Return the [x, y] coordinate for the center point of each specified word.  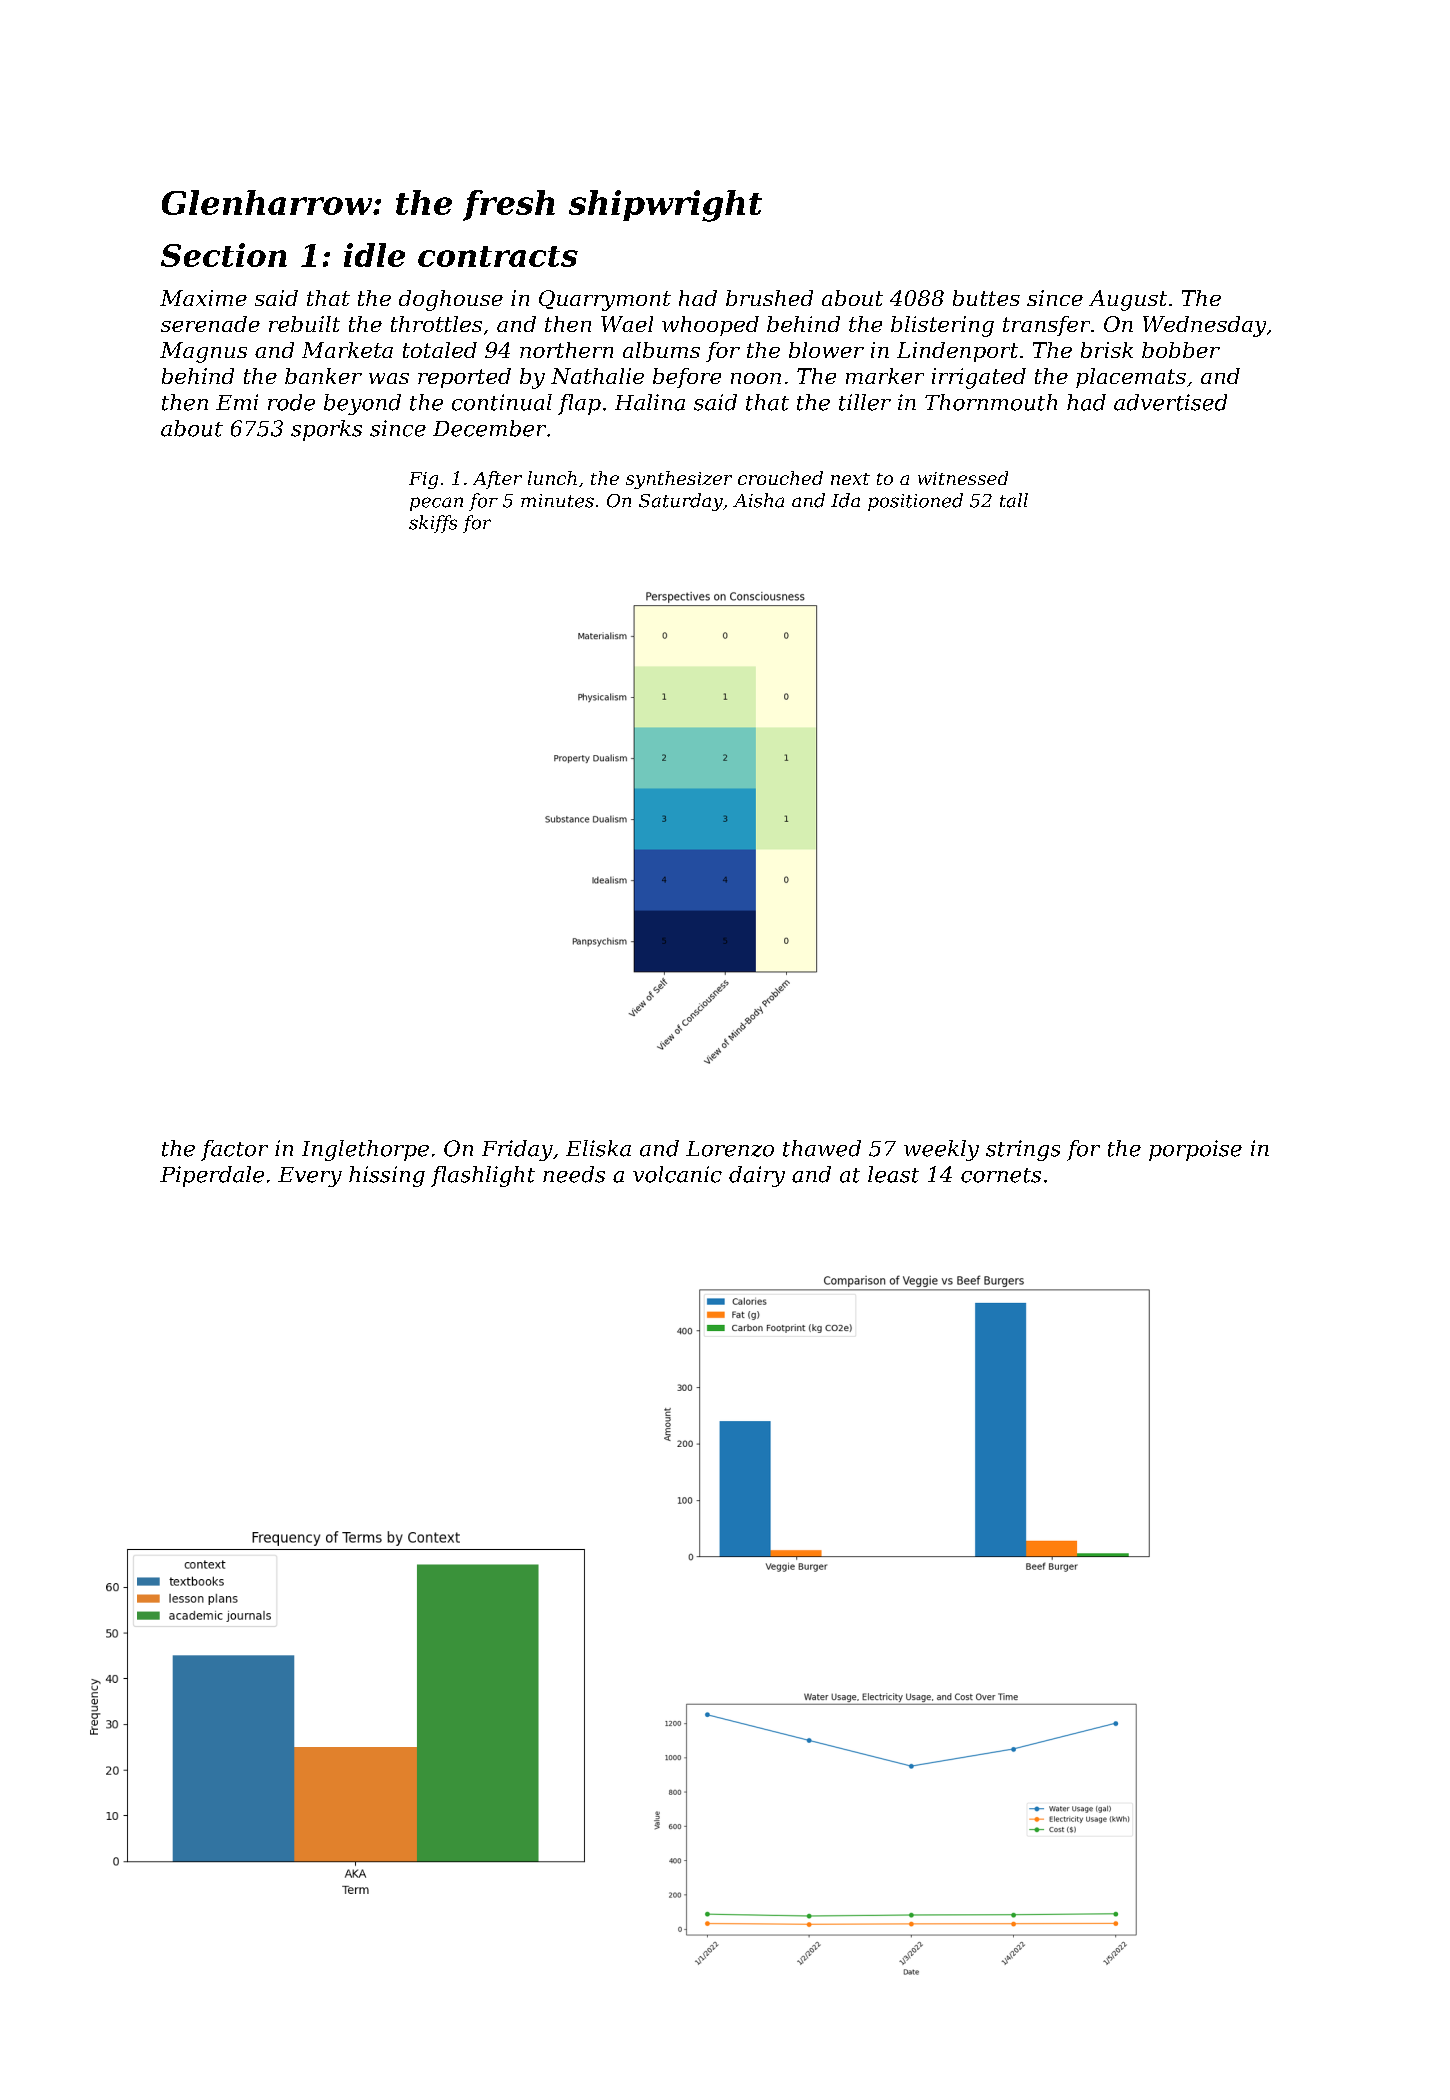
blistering [942, 326]
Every [310, 1177]
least [893, 1174]
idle [374, 255]
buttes [986, 298]
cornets [1001, 1175]
